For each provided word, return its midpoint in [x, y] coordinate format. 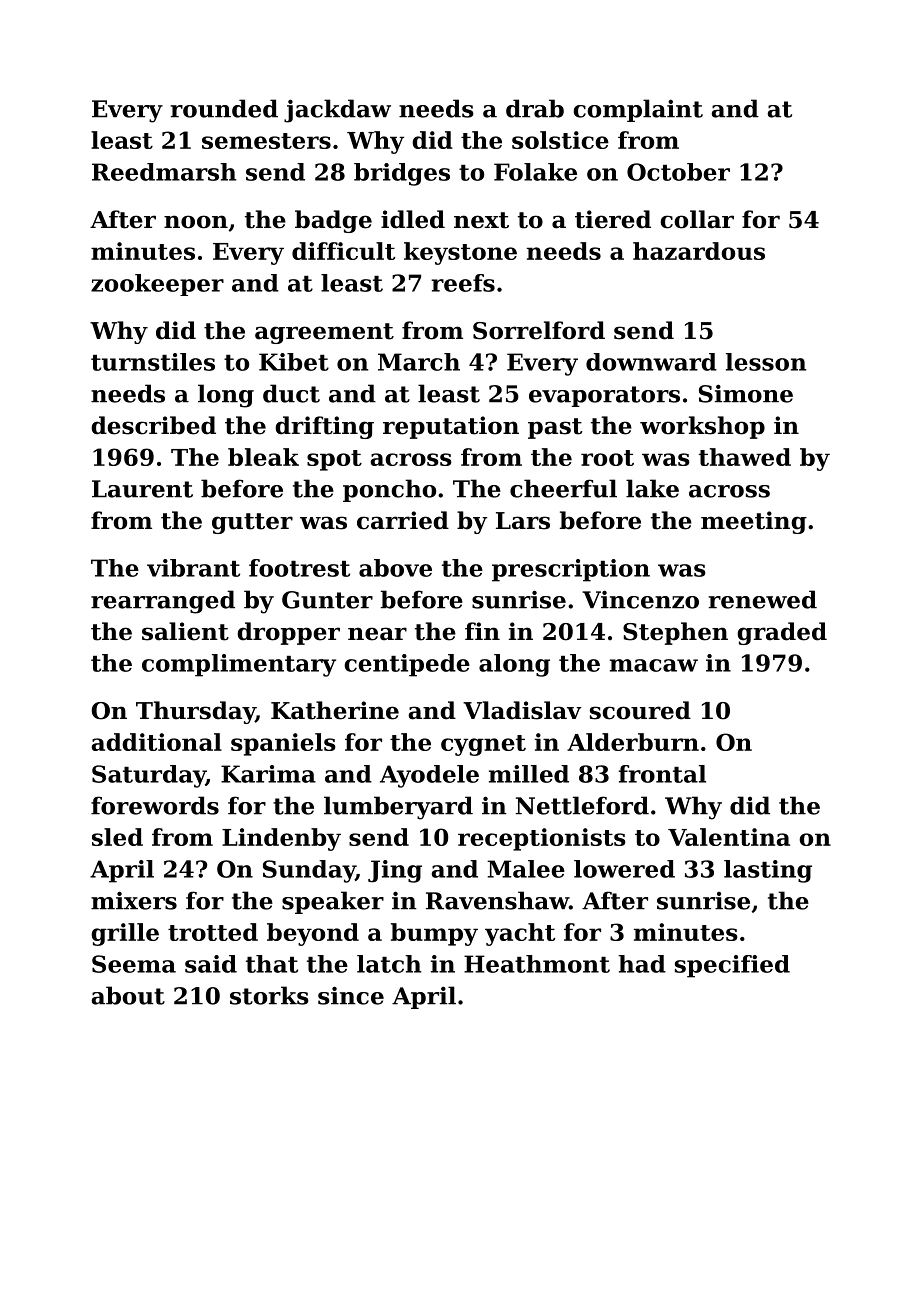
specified [732, 966]
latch [389, 964]
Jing [395, 871]
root [607, 458]
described [153, 425]
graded [782, 633]
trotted [213, 932]
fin [482, 631]
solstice [560, 140]
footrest [299, 568]
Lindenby [281, 839]
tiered [613, 219]
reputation [451, 427]
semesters [266, 141]
